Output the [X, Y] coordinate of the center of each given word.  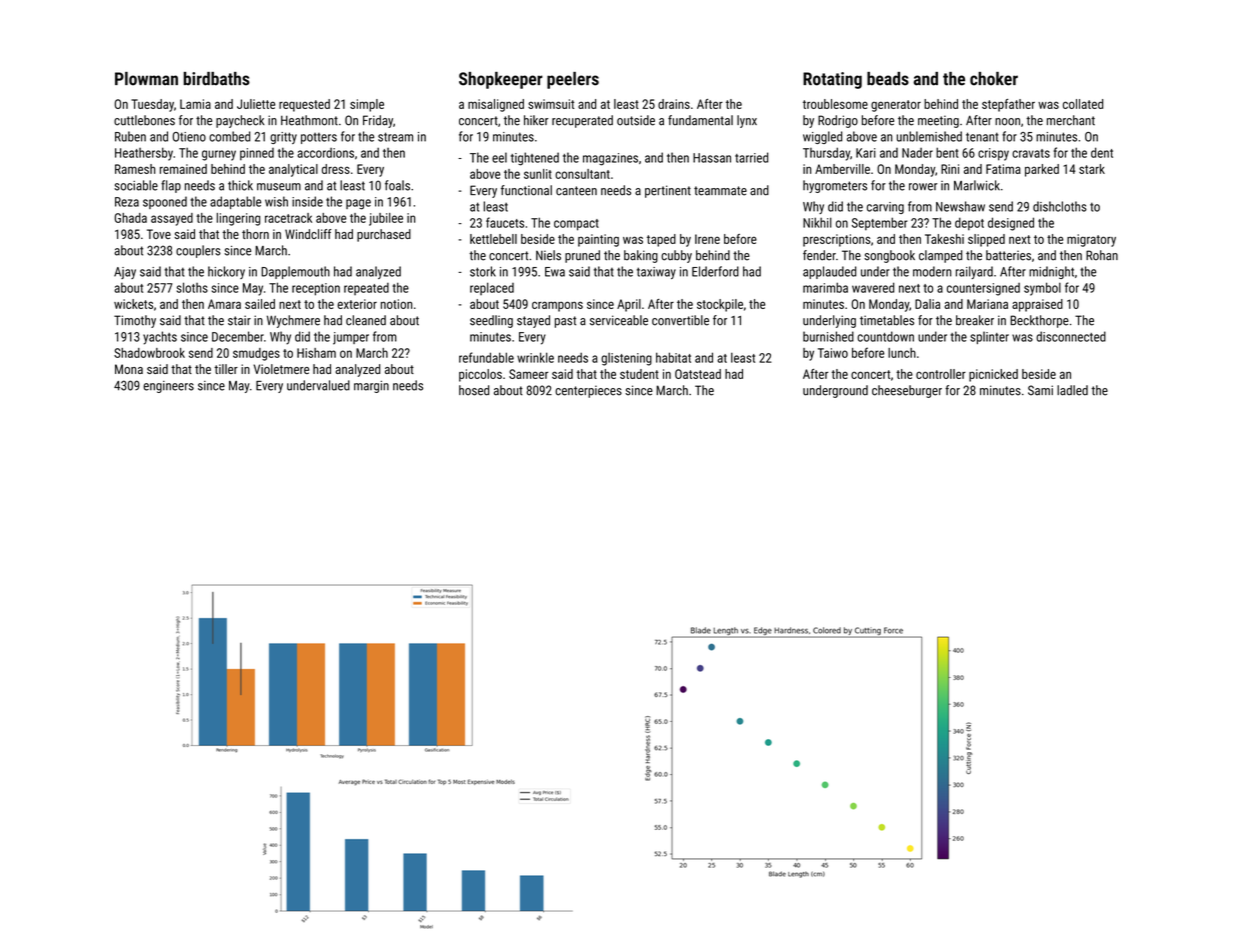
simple [367, 105]
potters [319, 138]
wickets [133, 304]
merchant [1071, 120]
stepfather [1008, 105]
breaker [975, 320]
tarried [751, 157]
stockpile [720, 305]
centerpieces [588, 391]
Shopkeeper [501, 80]
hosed [474, 390]
